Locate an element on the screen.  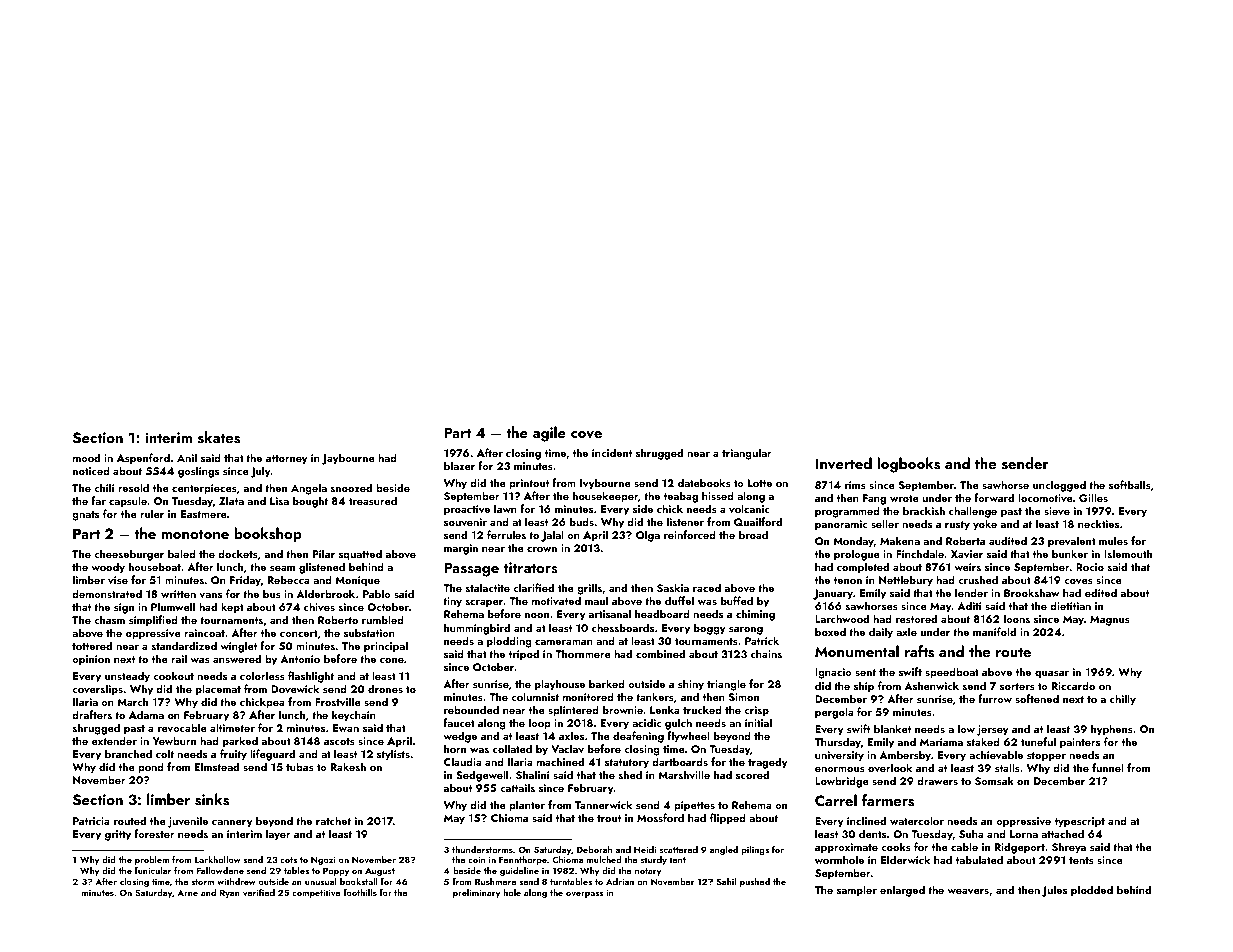
Somsak is located at coordinates (994, 780).
